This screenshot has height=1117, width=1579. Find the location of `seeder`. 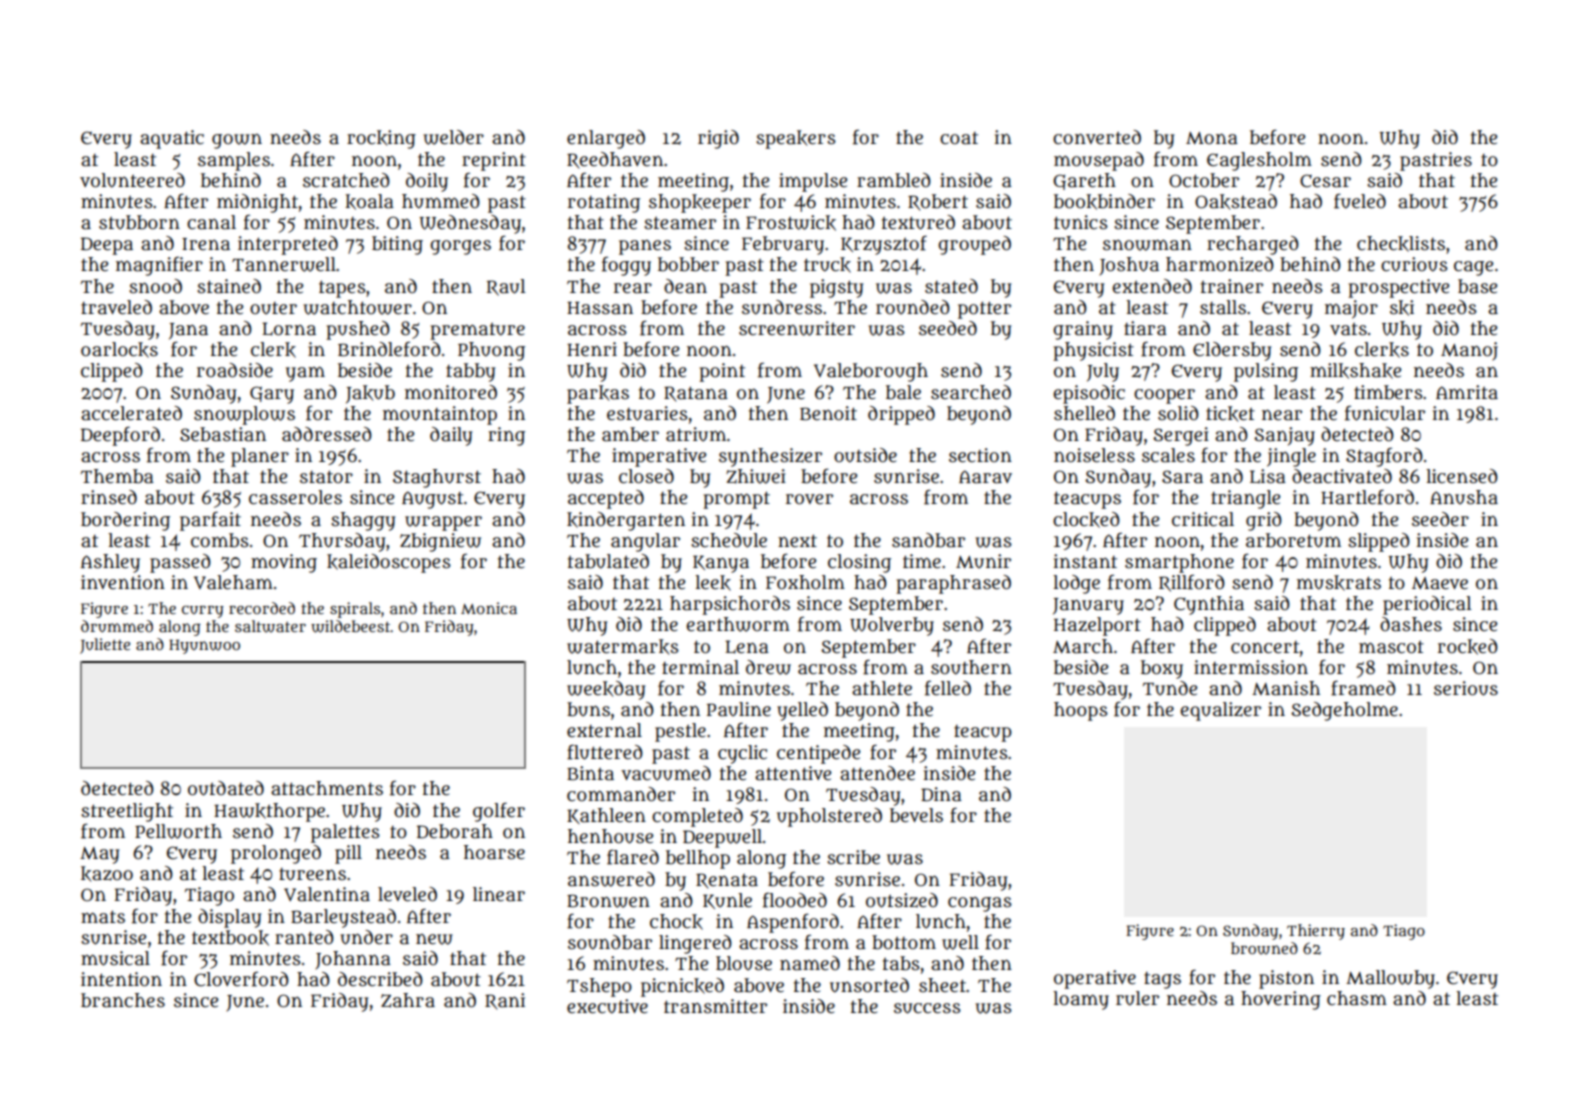

seeder is located at coordinates (1440, 519).
